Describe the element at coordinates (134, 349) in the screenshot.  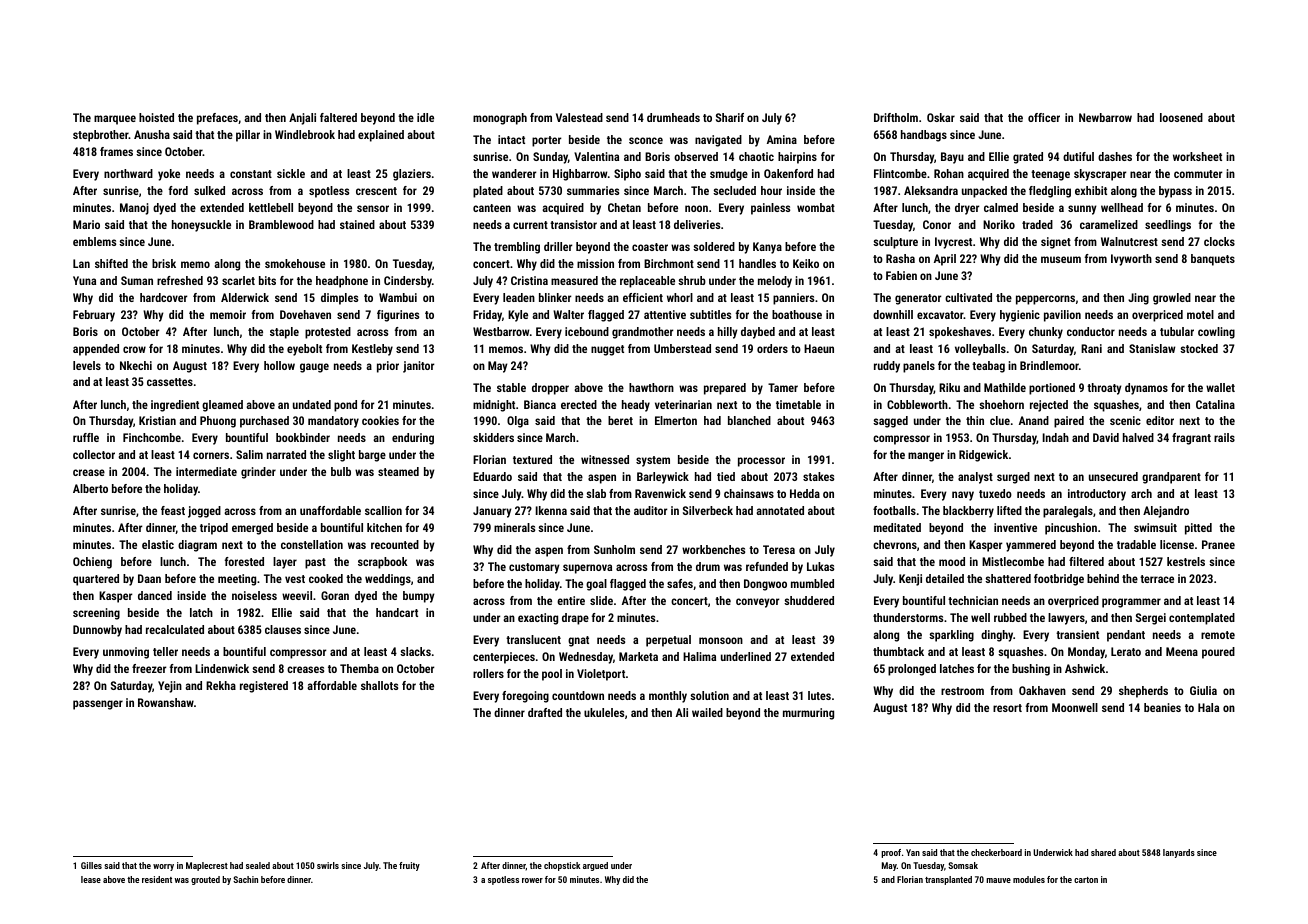
I see `crow` at that location.
